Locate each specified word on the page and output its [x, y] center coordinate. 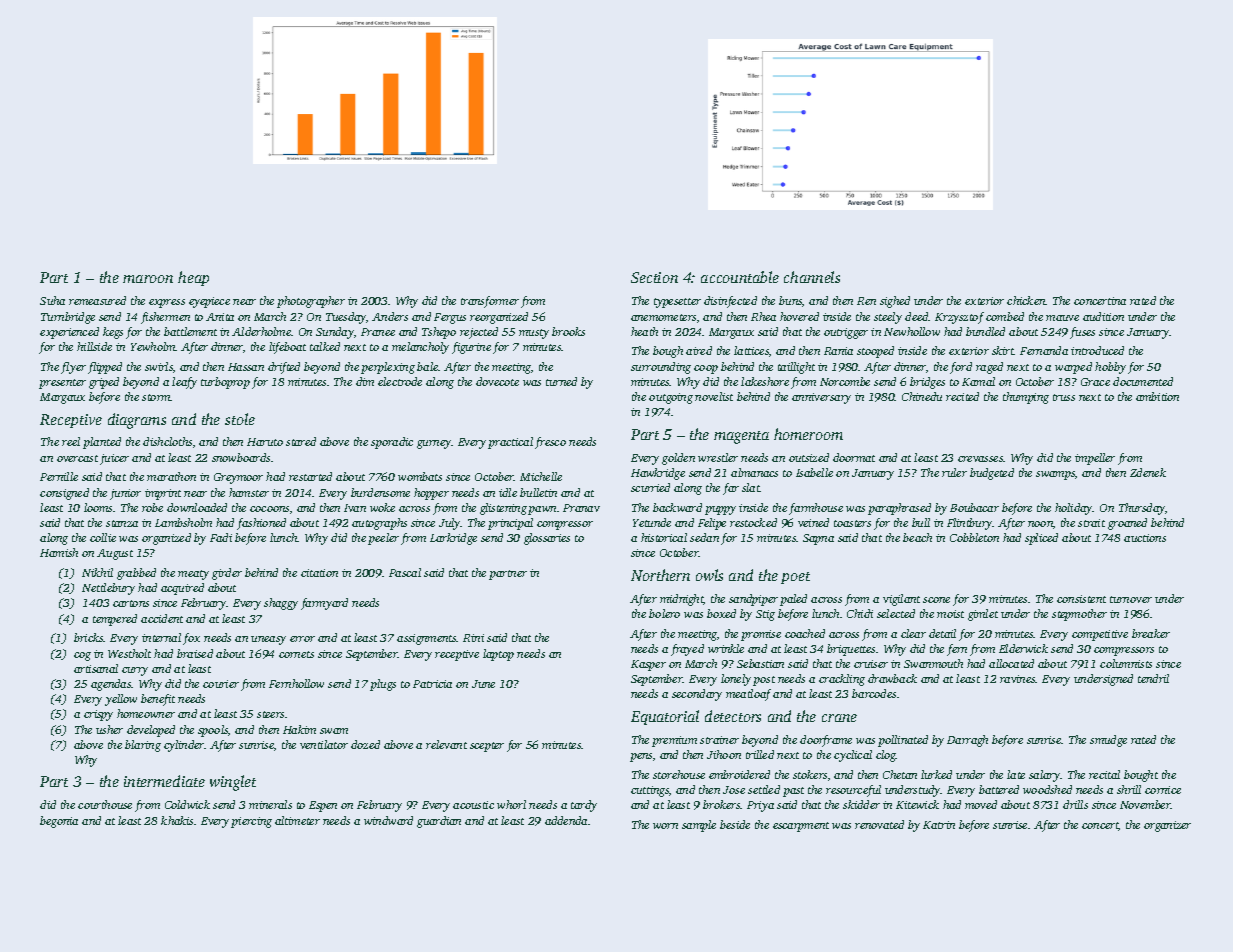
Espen [323, 806]
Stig [765, 615]
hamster [249, 492]
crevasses [981, 459]
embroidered [739, 774]
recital [1104, 774]
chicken [1026, 300]
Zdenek [1148, 472]
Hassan [246, 367]
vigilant [901, 600]
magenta [741, 437]
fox [191, 639]
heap [193, 278]
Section [654, 277]
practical [510, 443]
